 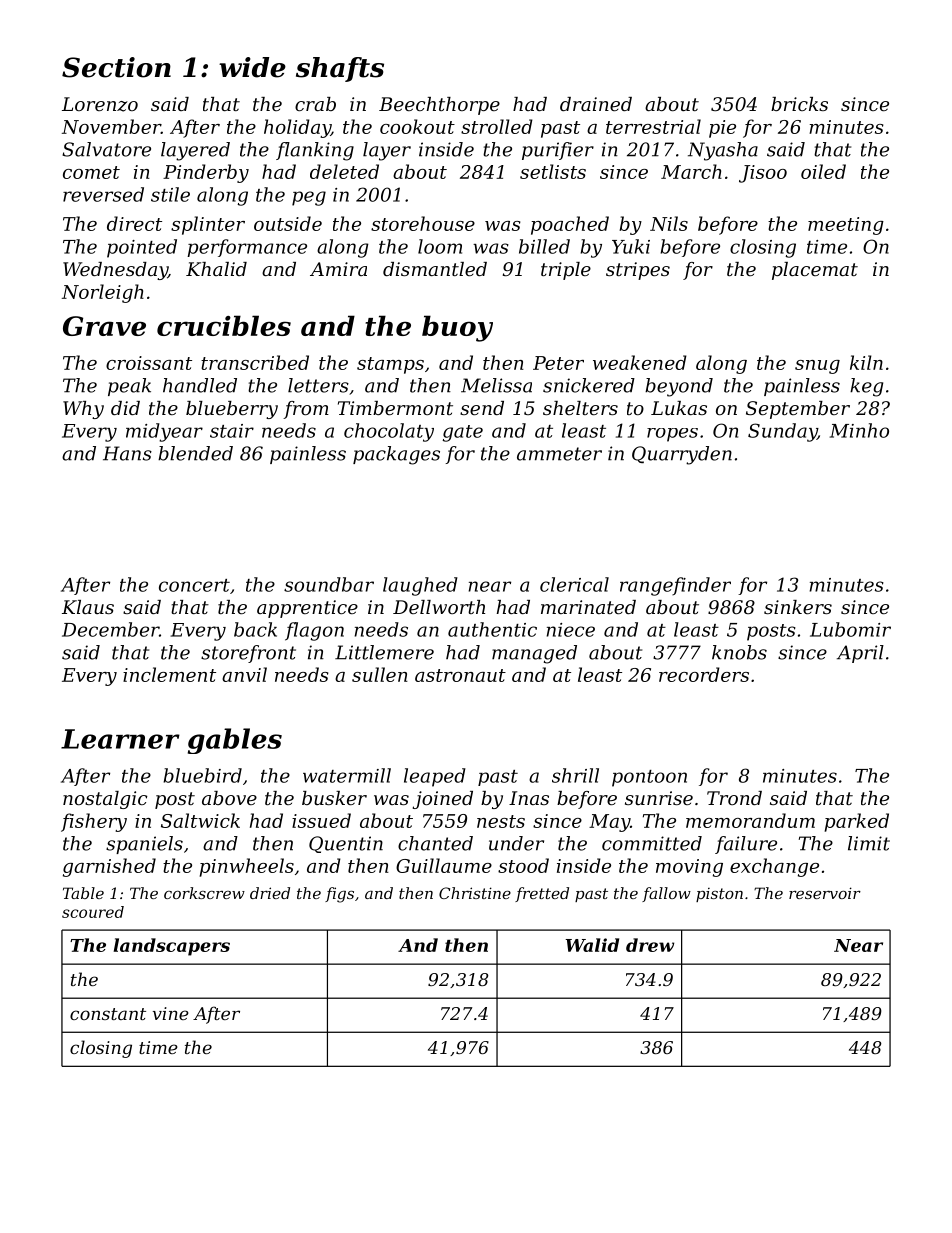 What do you see at coordinates (746, 845) in the screenshot?
I see `failure` at bounding box center [746, 845].
